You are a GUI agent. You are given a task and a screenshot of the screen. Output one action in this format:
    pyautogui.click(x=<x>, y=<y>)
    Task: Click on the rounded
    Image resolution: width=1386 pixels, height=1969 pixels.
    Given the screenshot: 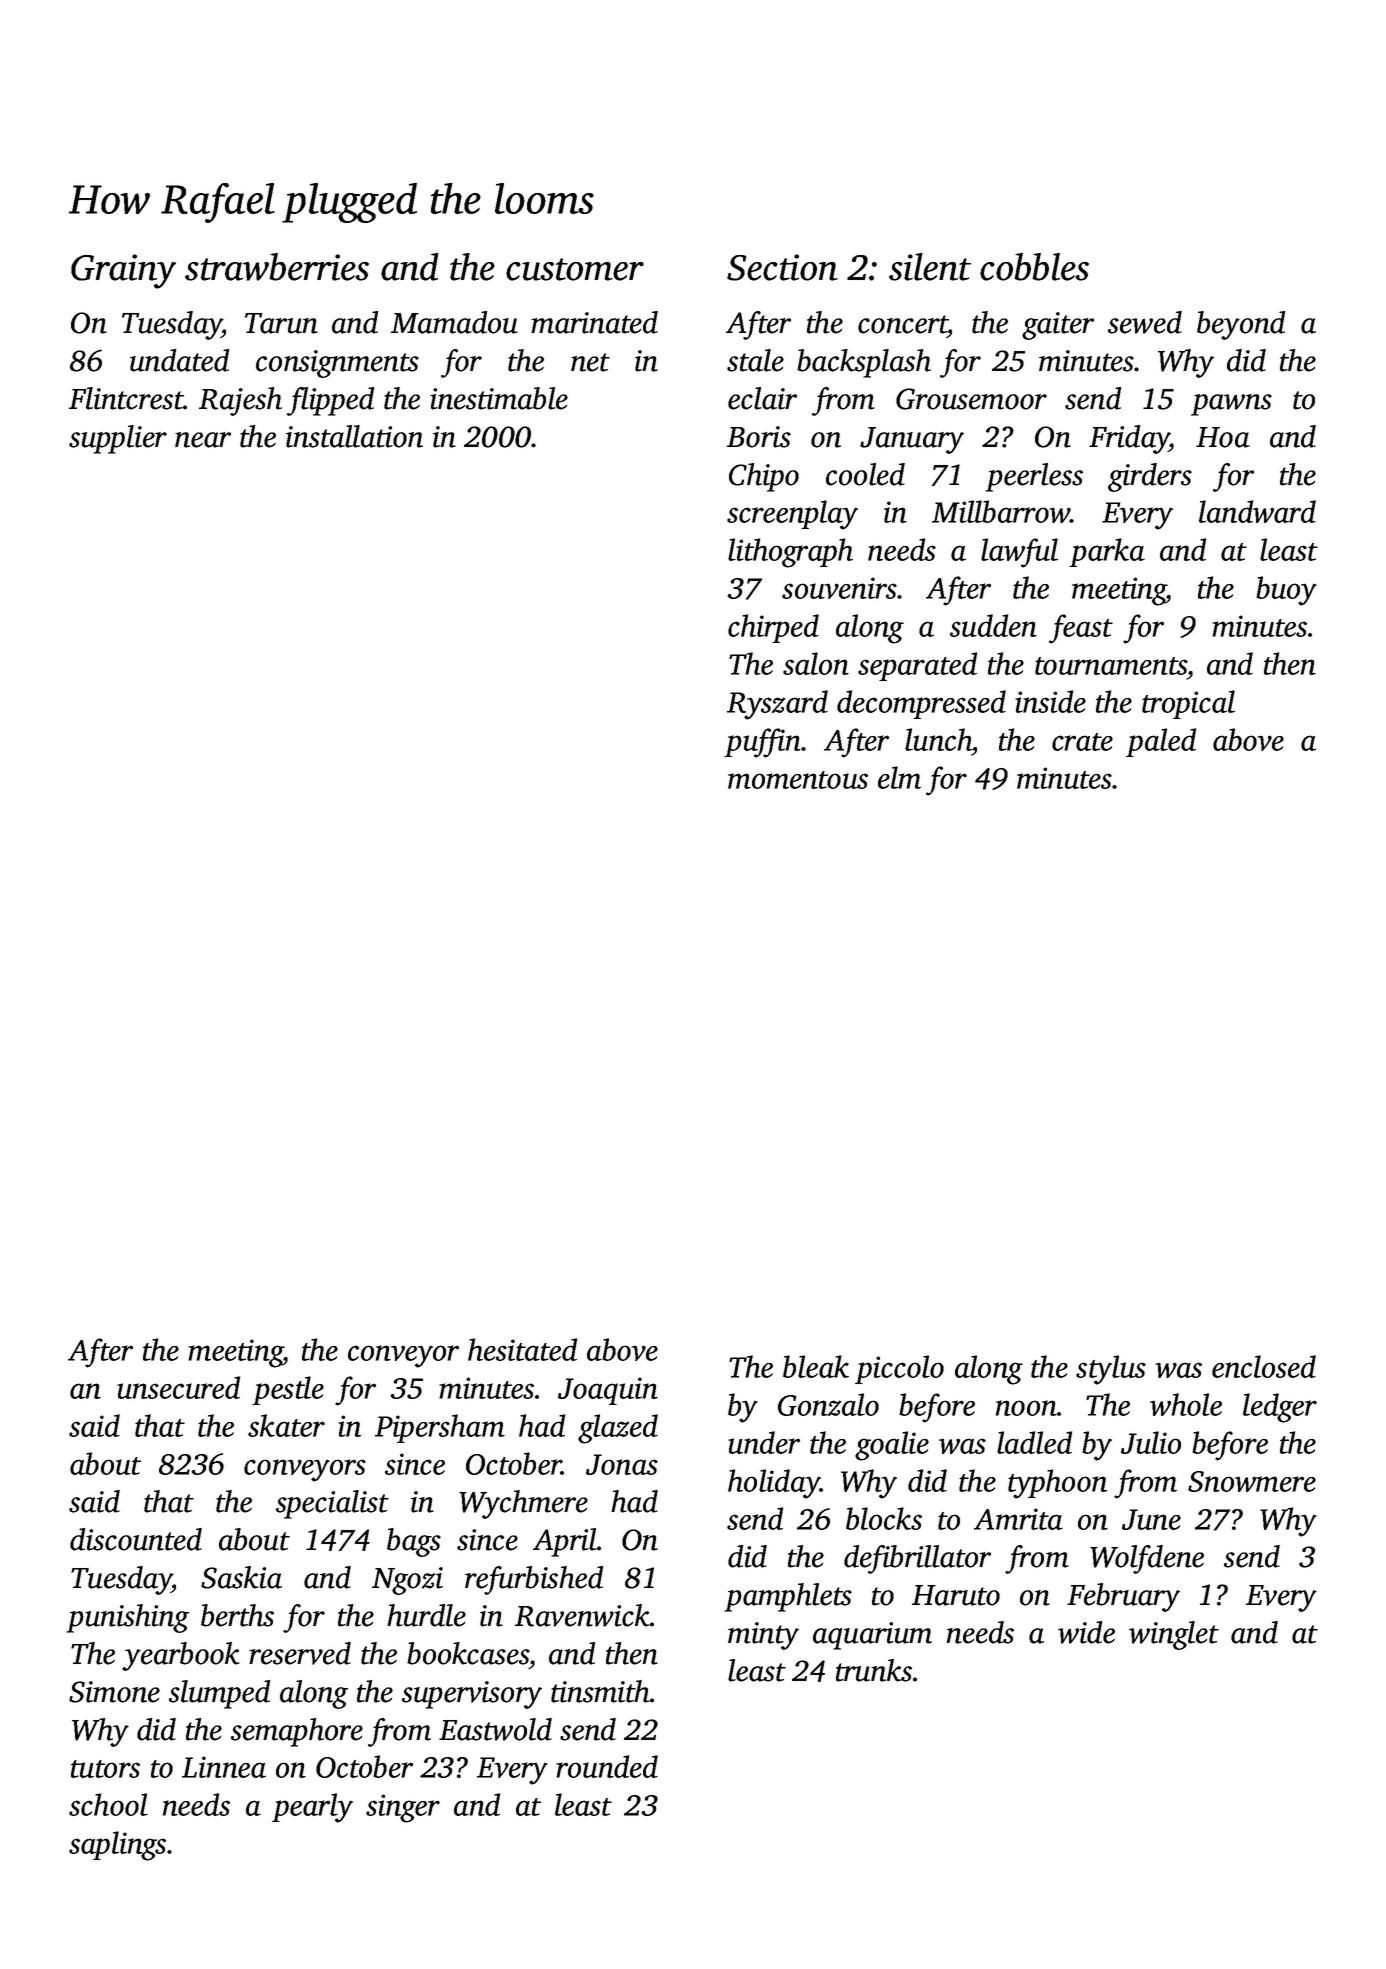 What is the action you would take?
    pyautogui.click(x=607, y=1766)
